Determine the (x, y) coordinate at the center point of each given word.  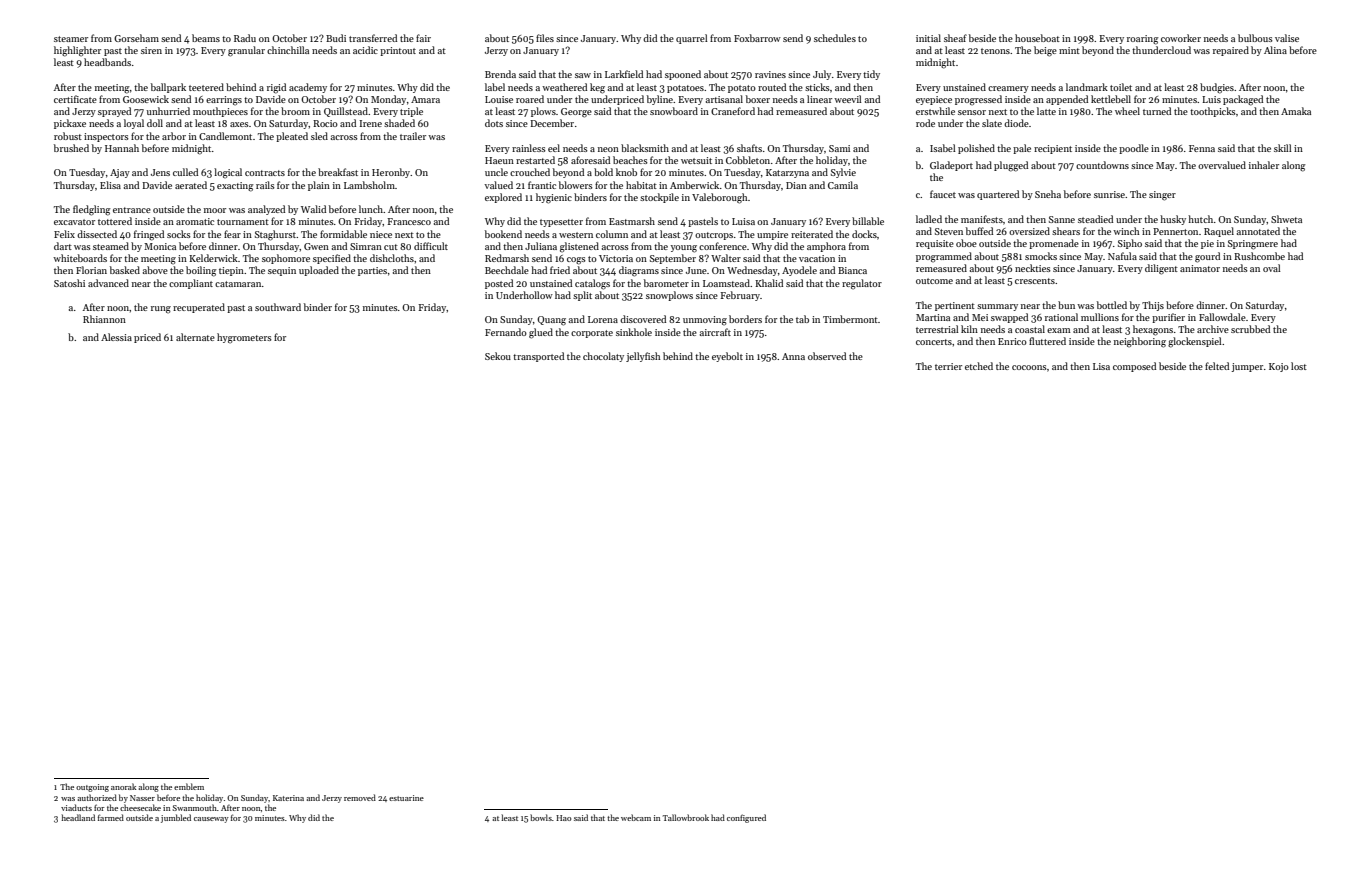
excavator (74, 222)
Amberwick (694, 185)
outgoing (92, 788)
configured (746, 818)
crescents (1035, 281)
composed (1134, 367)
